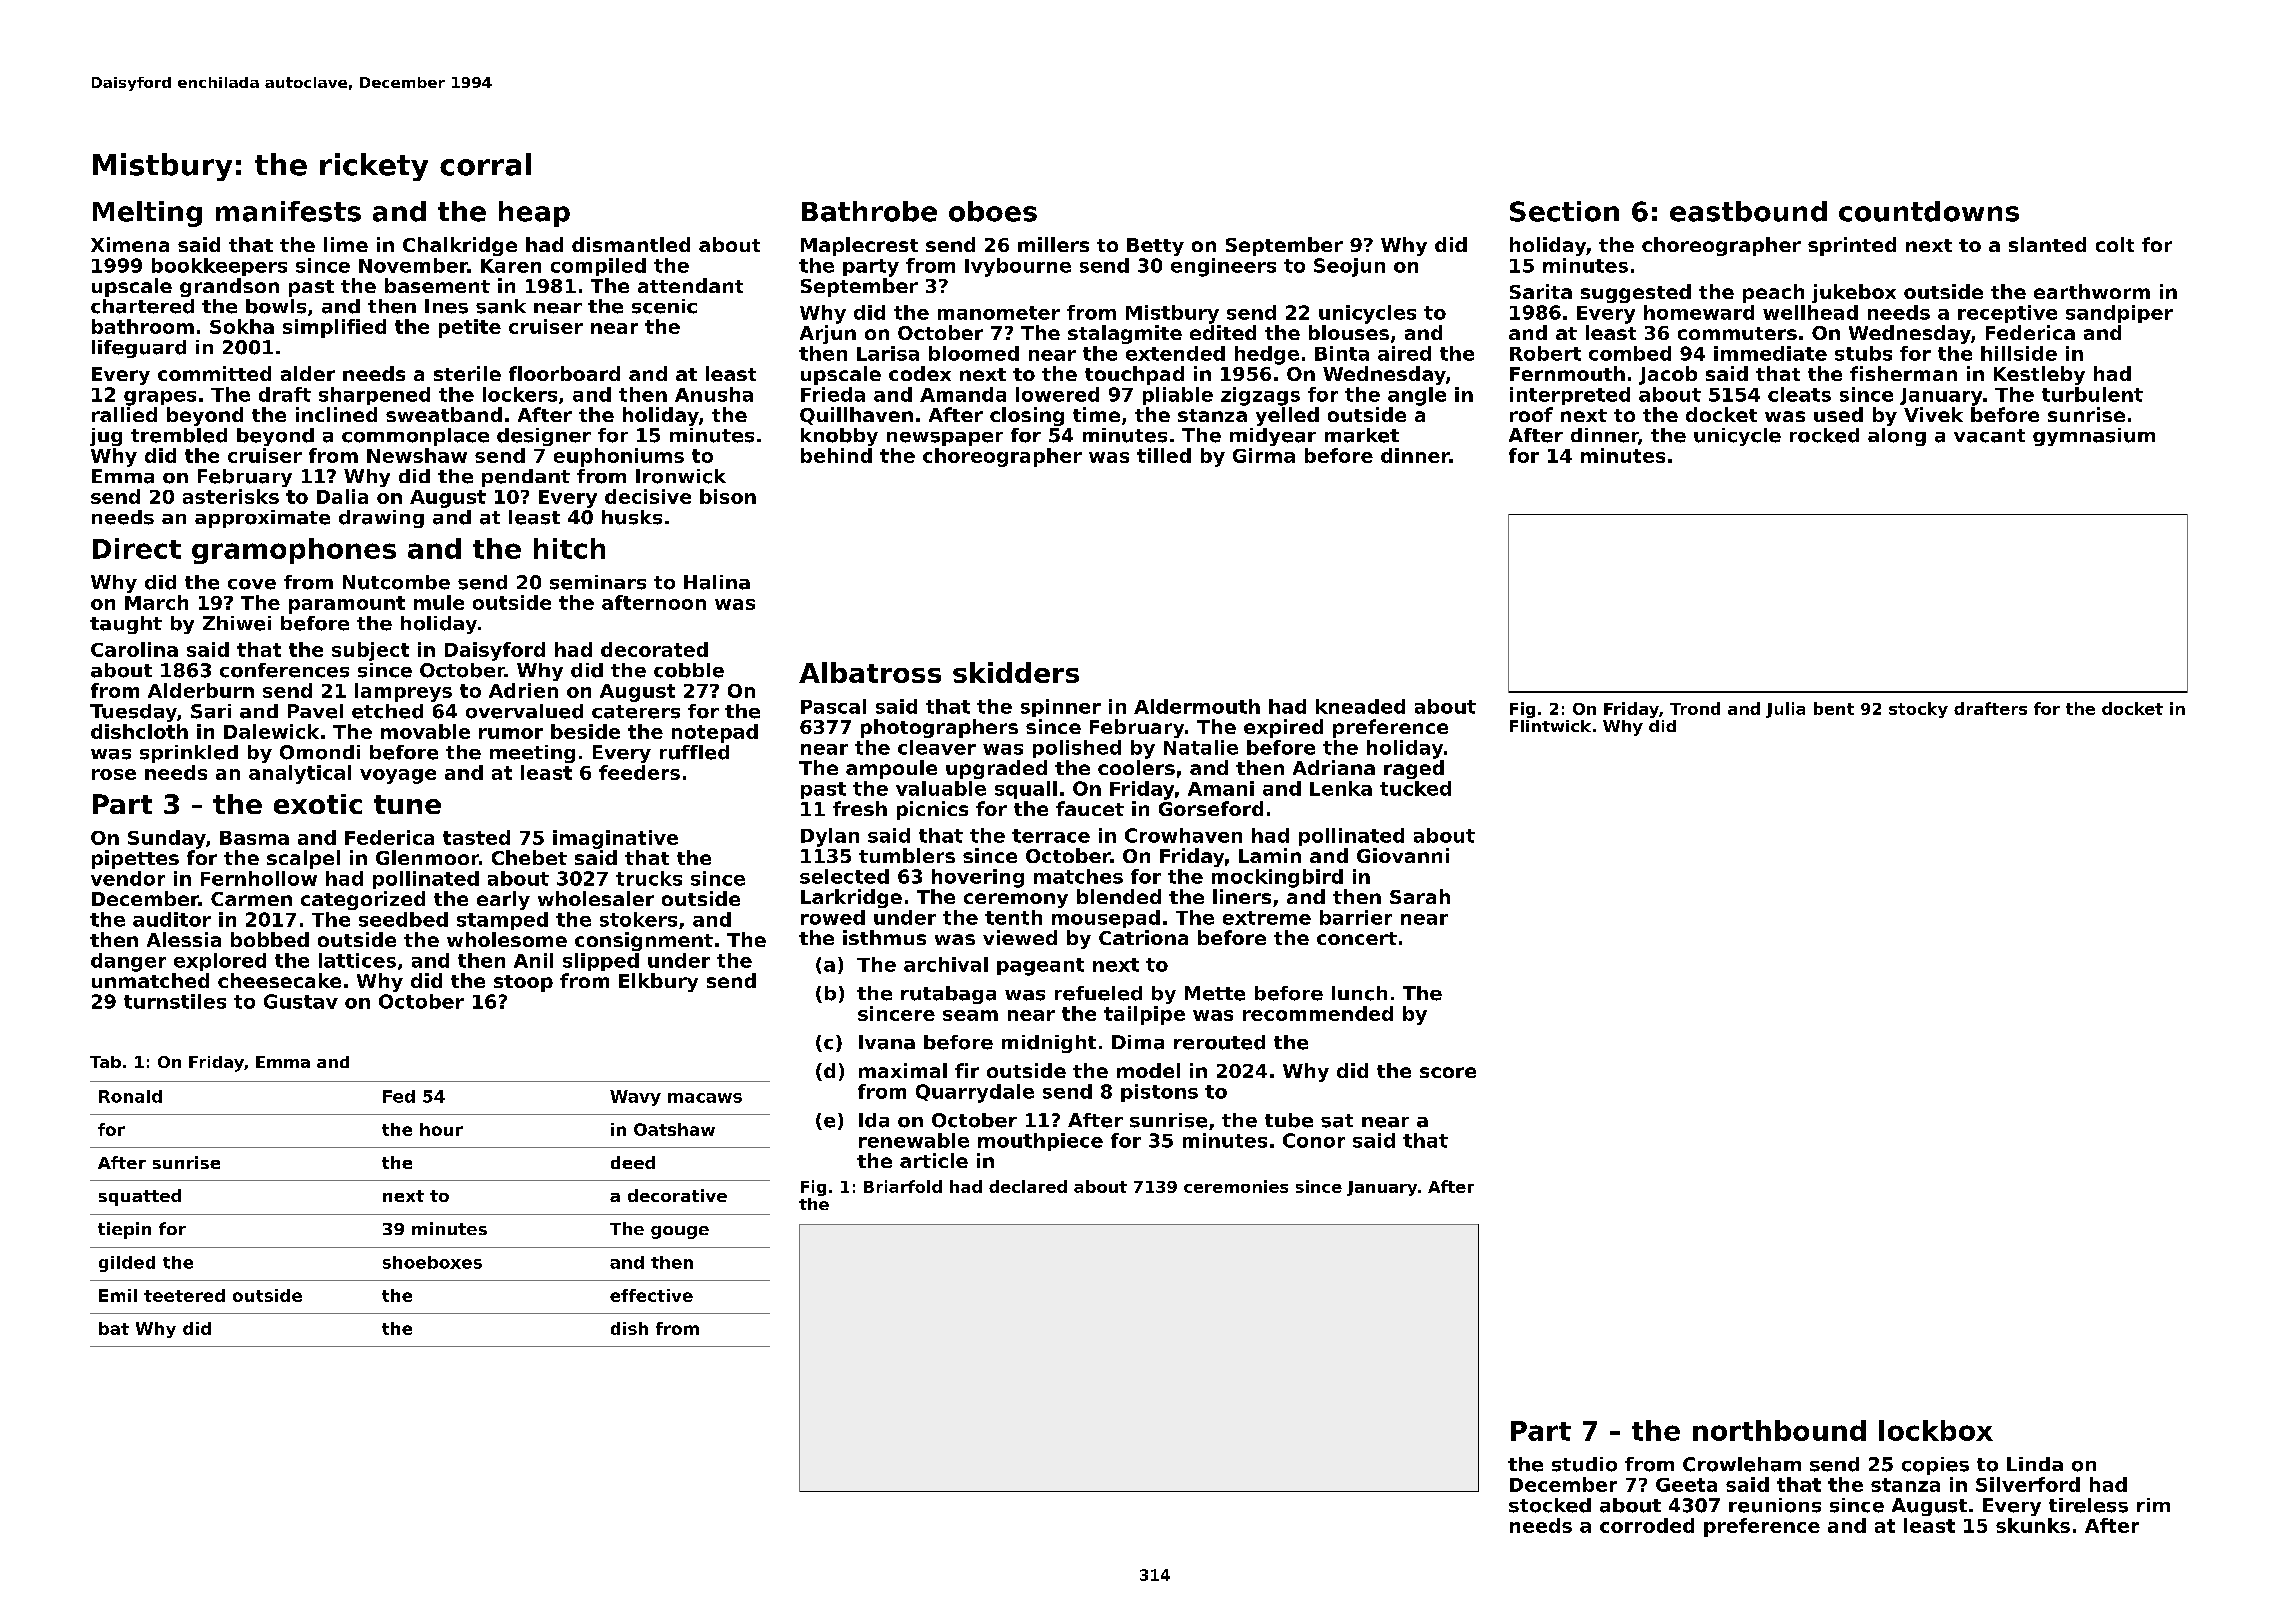 The width and height of the document is (2278, 1611). Describe the element at coordinates (1779, 1430) in the document. I see `northbound` at that location.
